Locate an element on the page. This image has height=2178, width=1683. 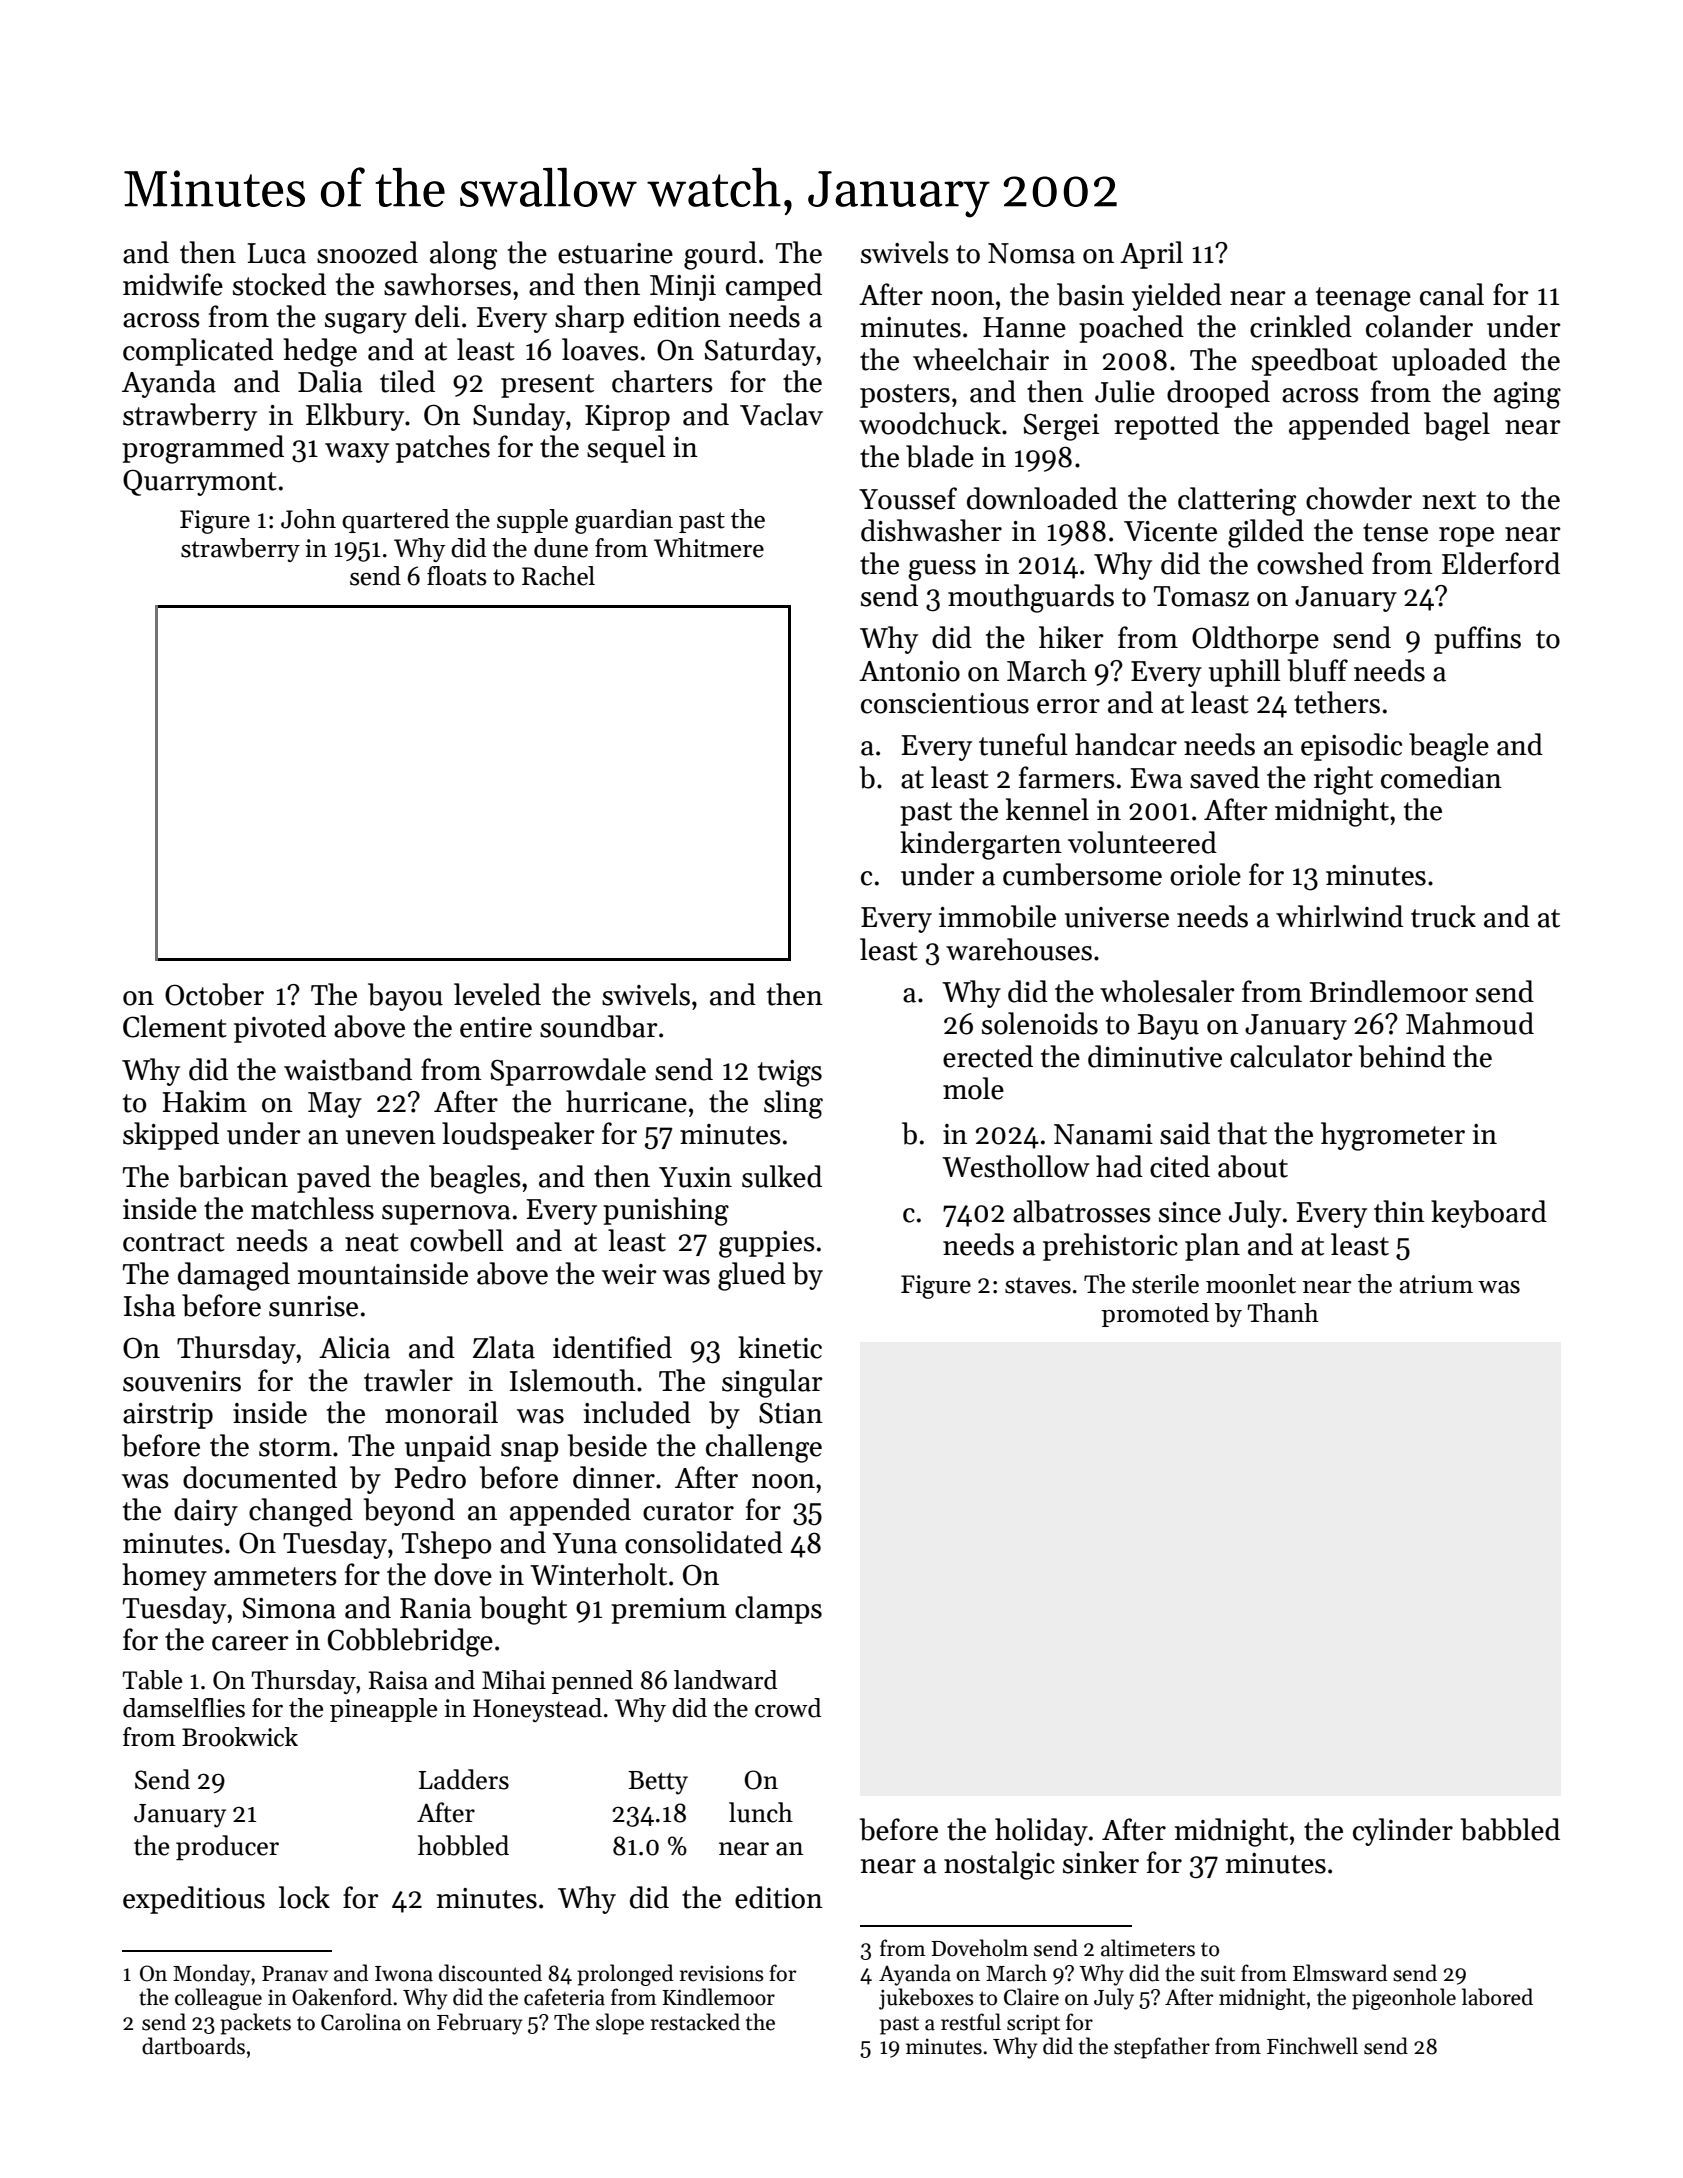
canal is located at coordinates (1452, 294).
